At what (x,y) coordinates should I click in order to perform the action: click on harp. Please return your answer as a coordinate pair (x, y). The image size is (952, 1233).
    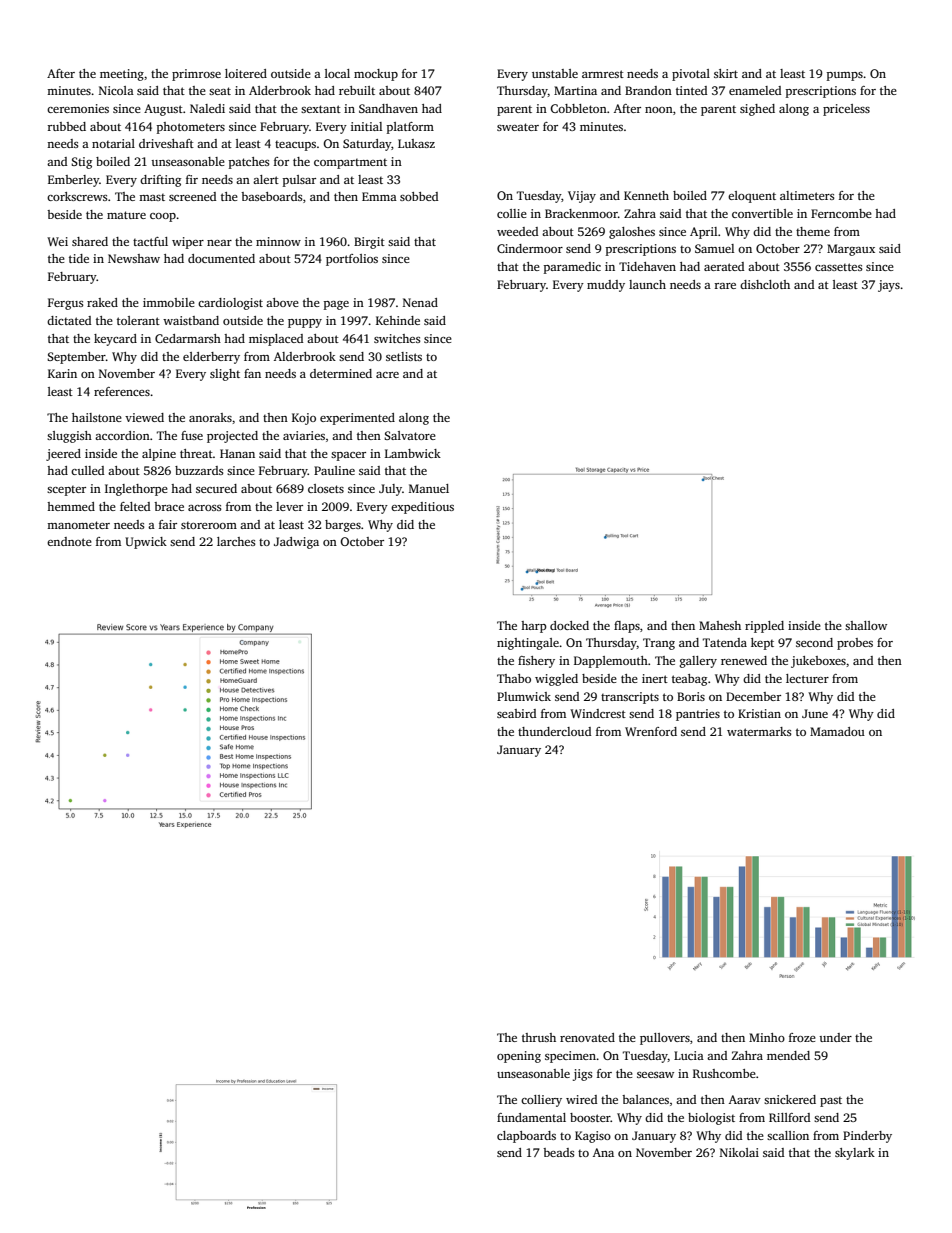
    Looking at the image, I should click on (534, 627).
